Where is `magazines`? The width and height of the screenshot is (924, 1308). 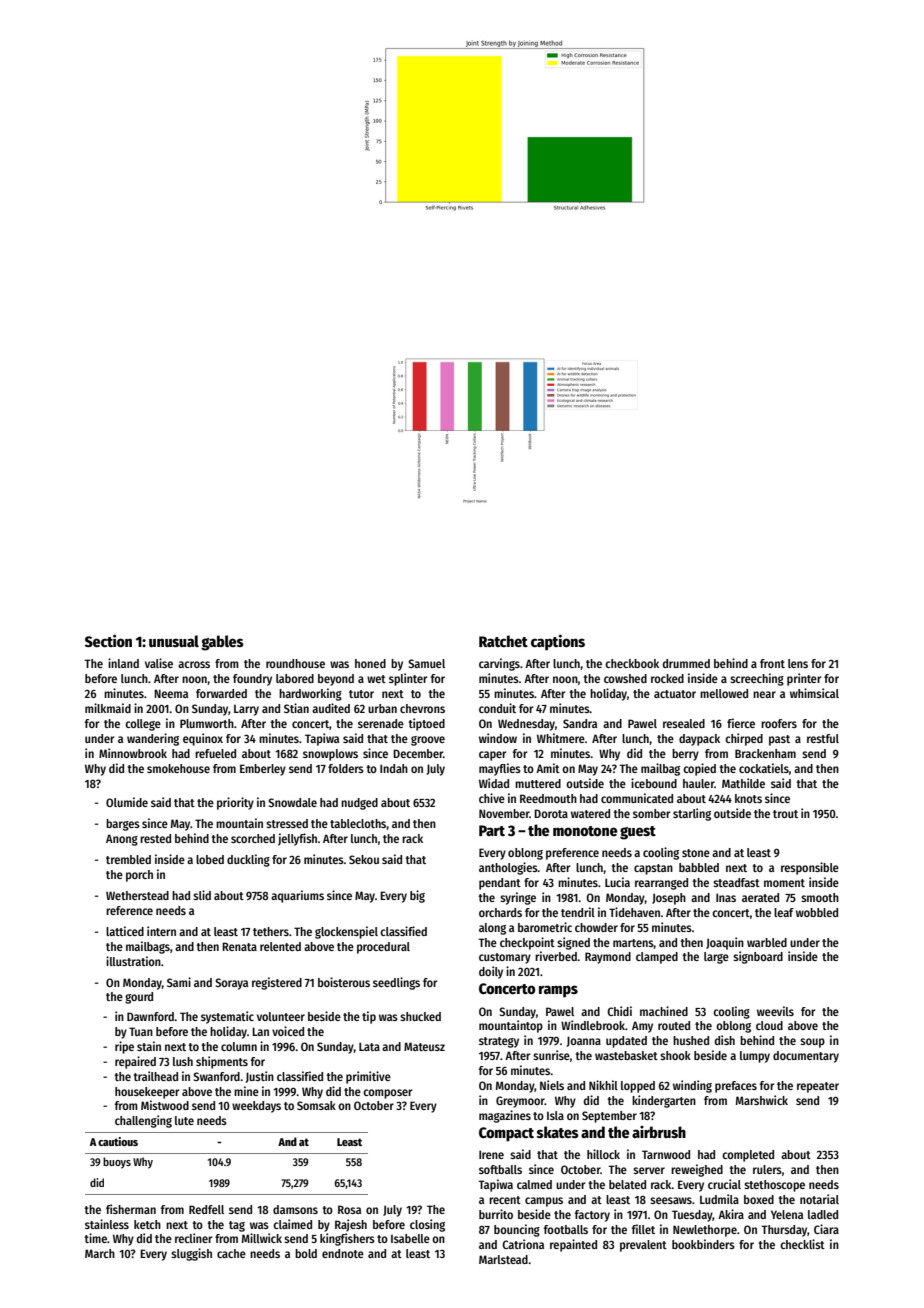
magazines is located at coordinates (505, 1116).
